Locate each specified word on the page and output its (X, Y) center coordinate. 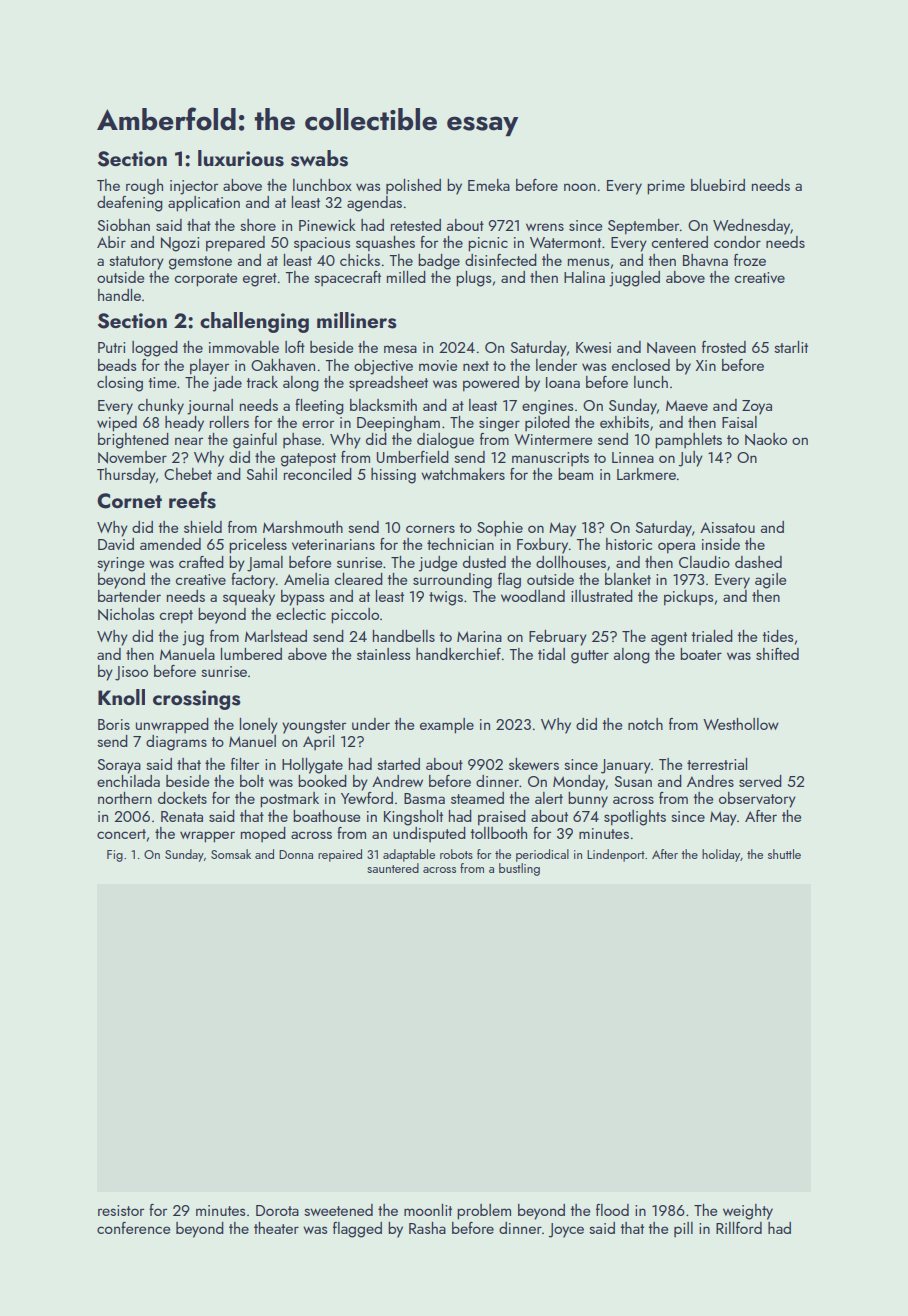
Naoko (766, 439)
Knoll (121, 697)
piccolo (355, 616)
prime (666, 187)
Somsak (231, 854)
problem (484, 1212)
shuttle (784, 854)
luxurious (241, 158)
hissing (393, 476)
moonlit (428, 1210)
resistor (121, 1210)
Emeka (489, 185)
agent (669, 639)
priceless (258, 546)
